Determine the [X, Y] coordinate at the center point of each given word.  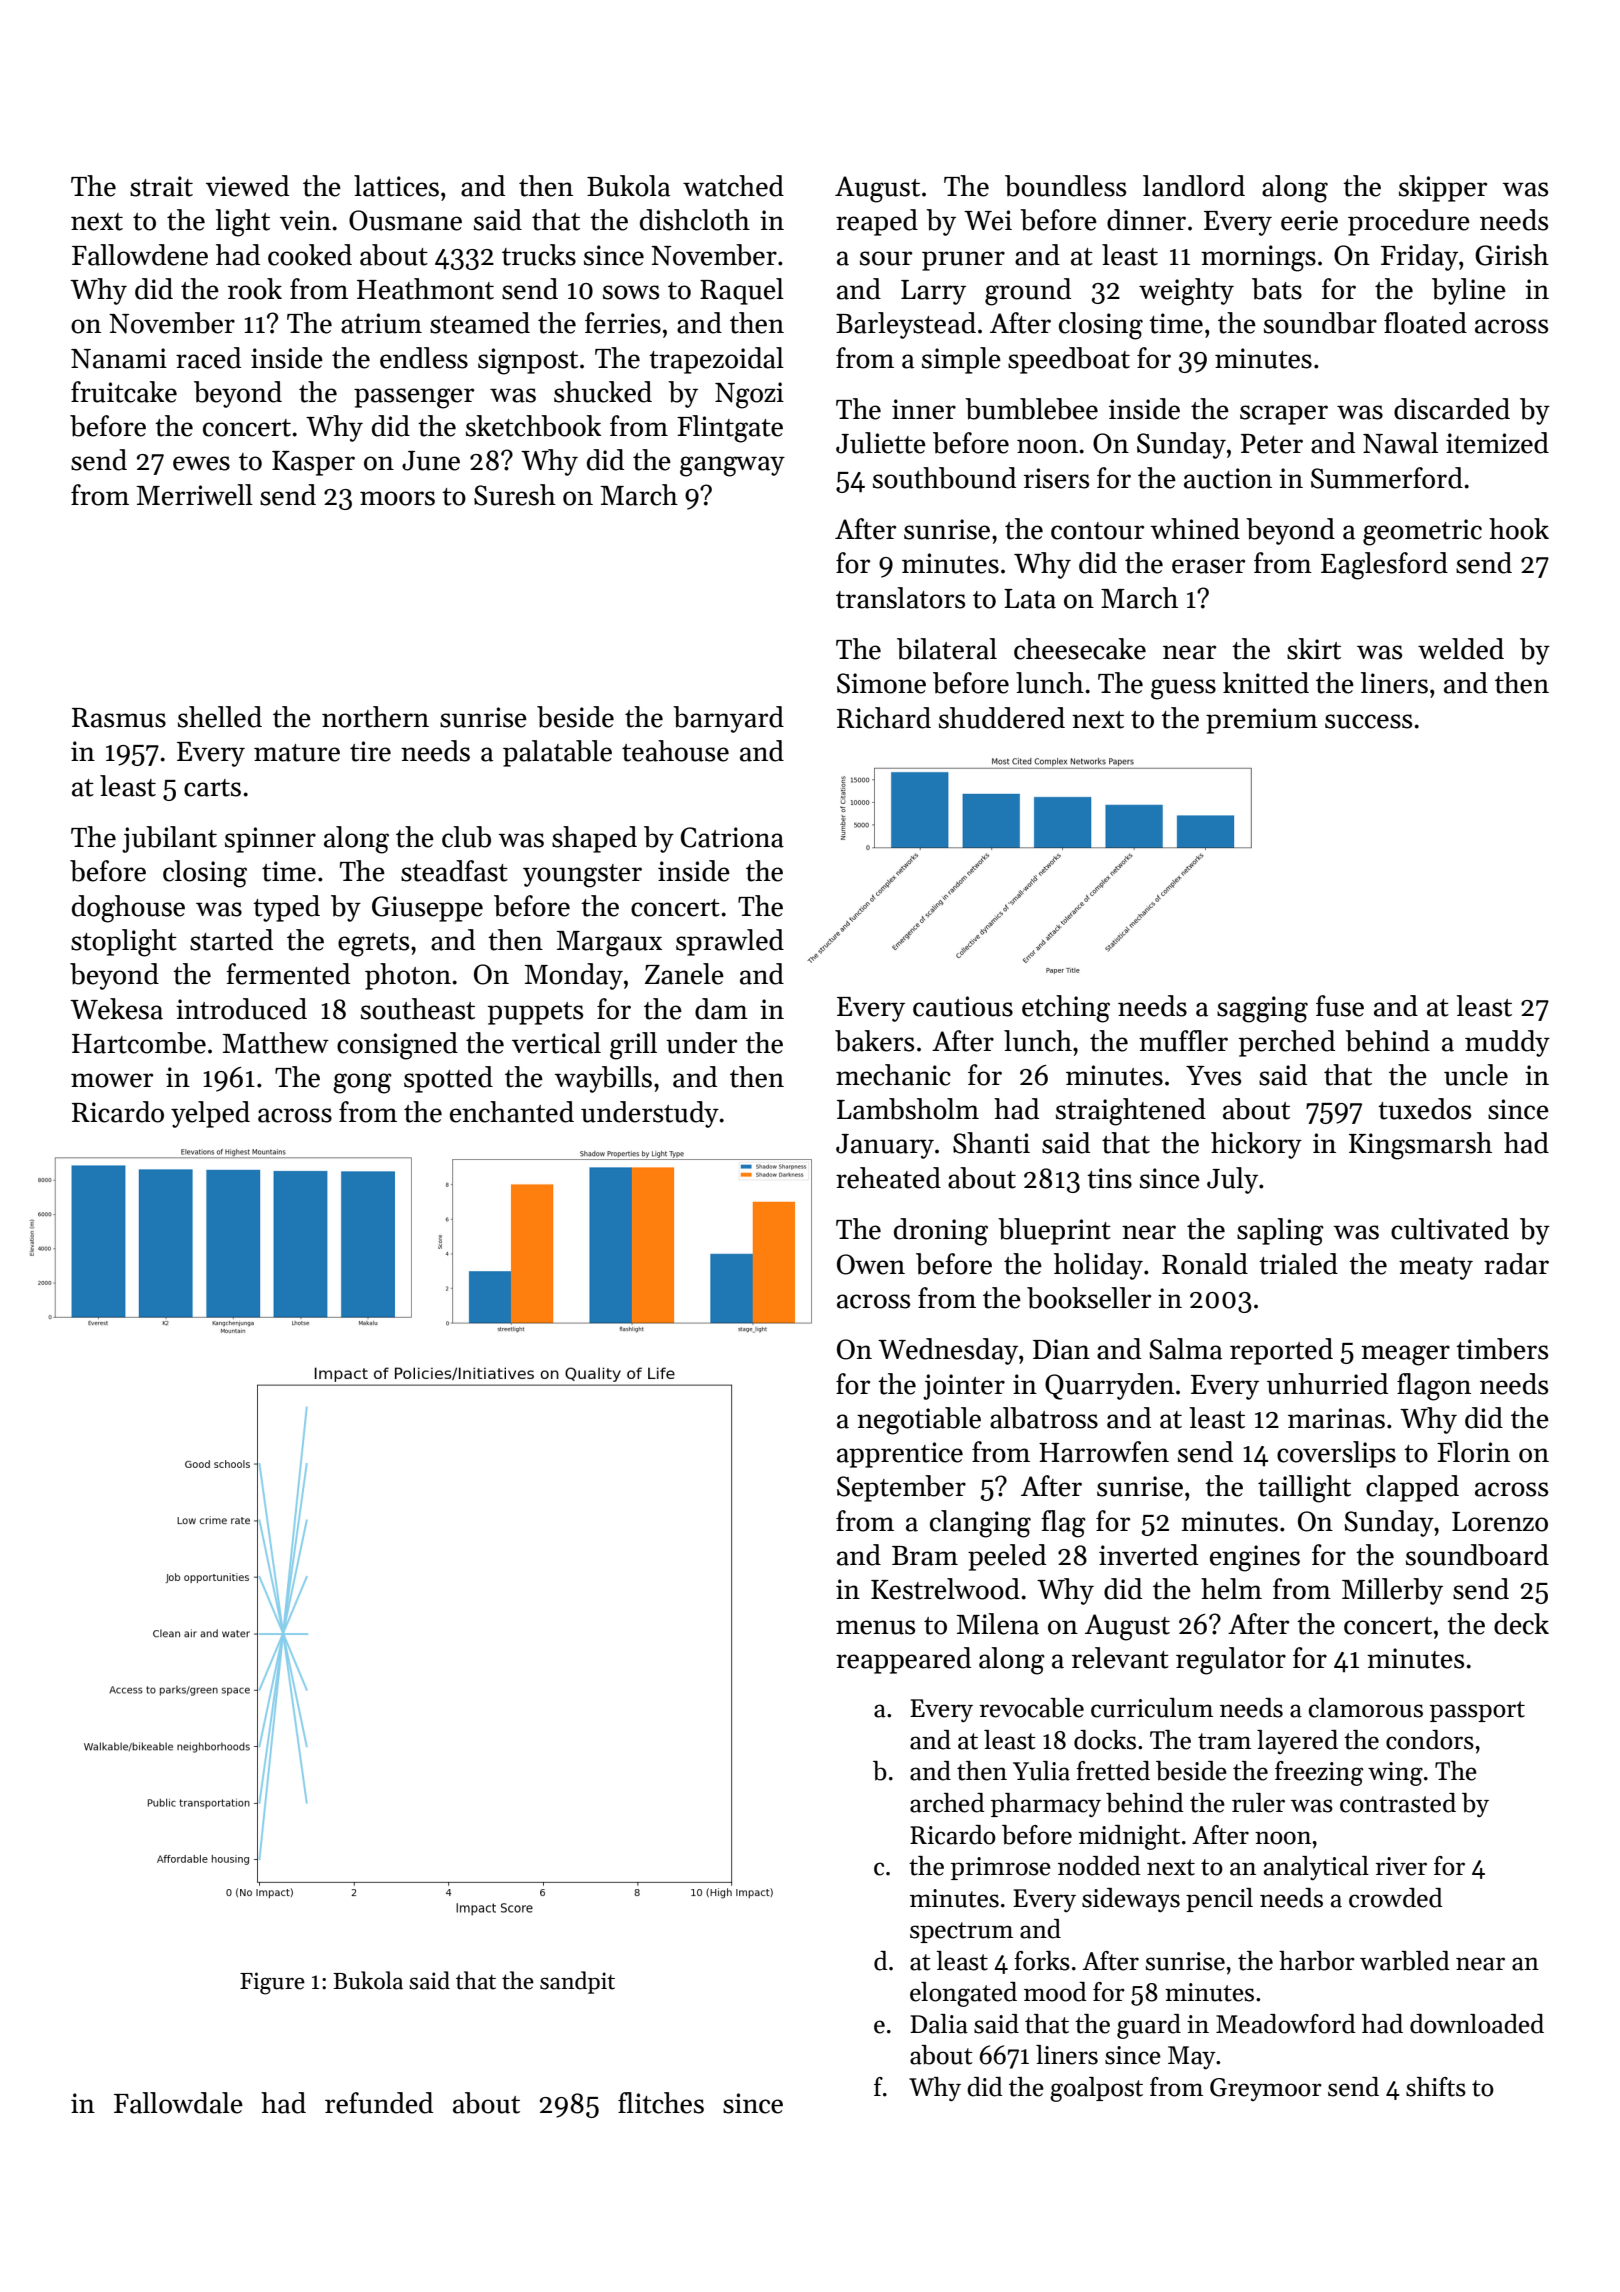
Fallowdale [178, 2103]
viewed [247, 186]
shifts [1436, 2087]
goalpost [1096, 2089]
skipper [1443, 188]
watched [733, 186]
